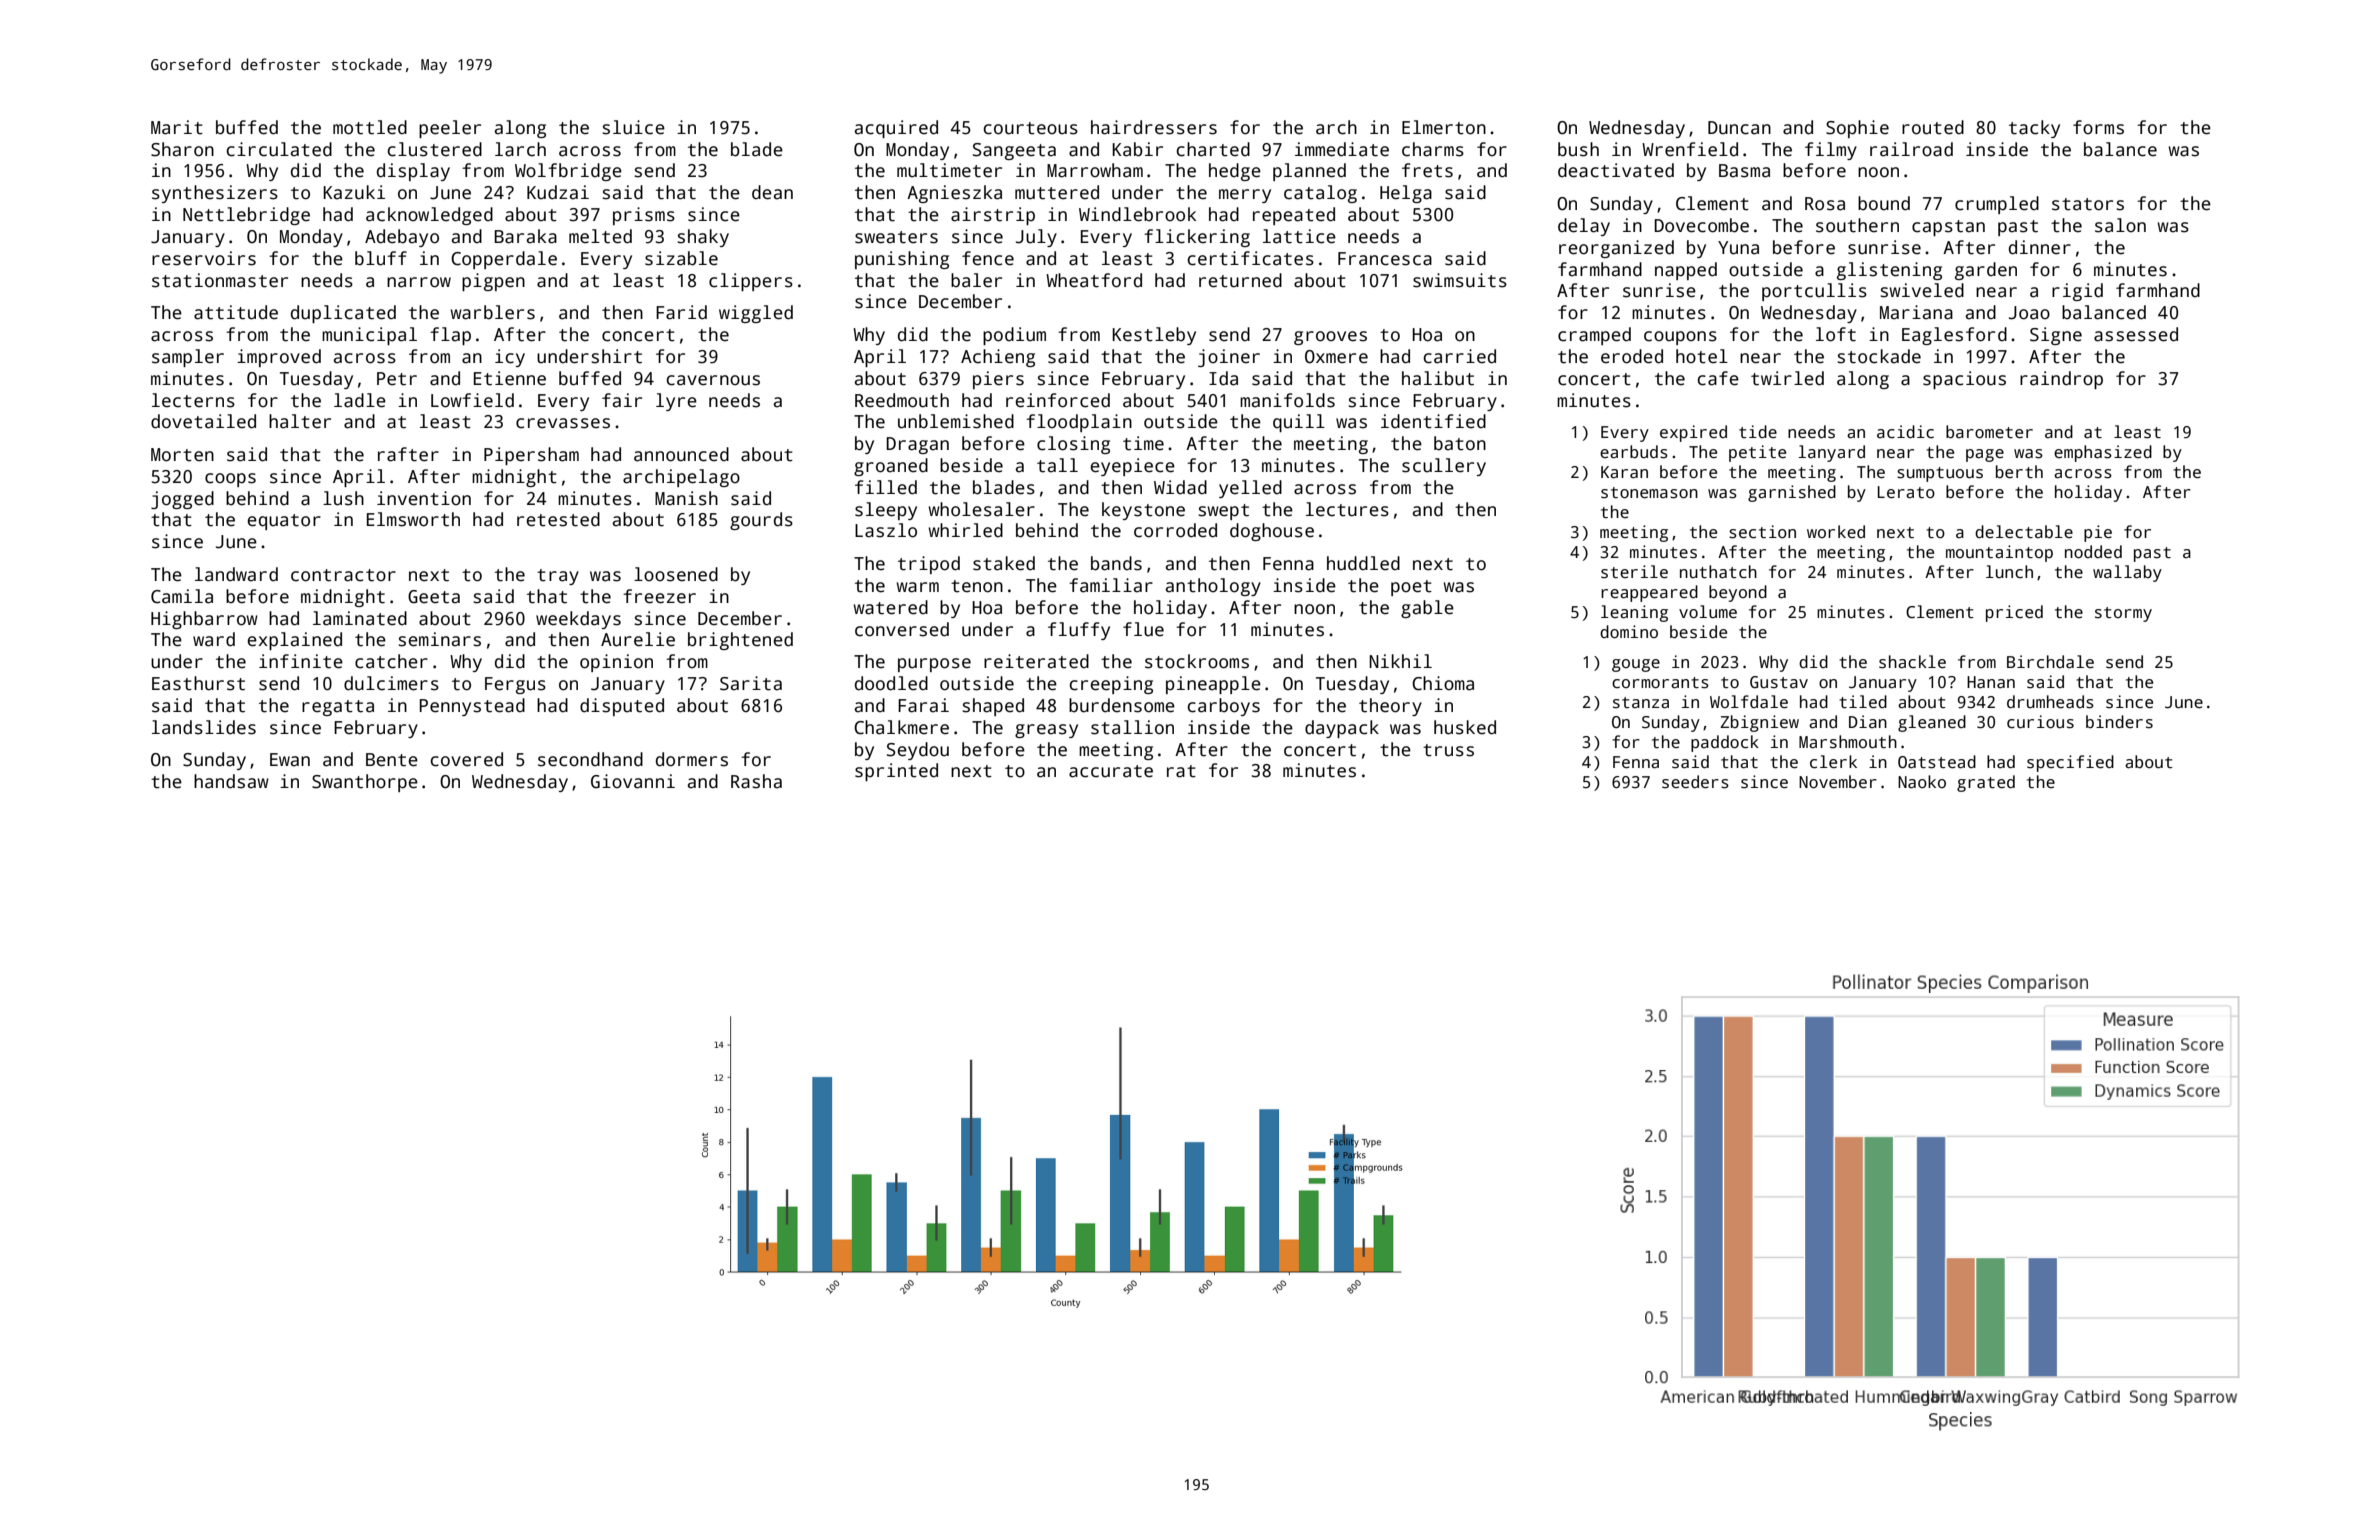 Image resolution: width=2366 pixels, height=1531 pixels. Describe the element at coordinates (622, 707) in the screenshot. I see `disputed` at that location.
